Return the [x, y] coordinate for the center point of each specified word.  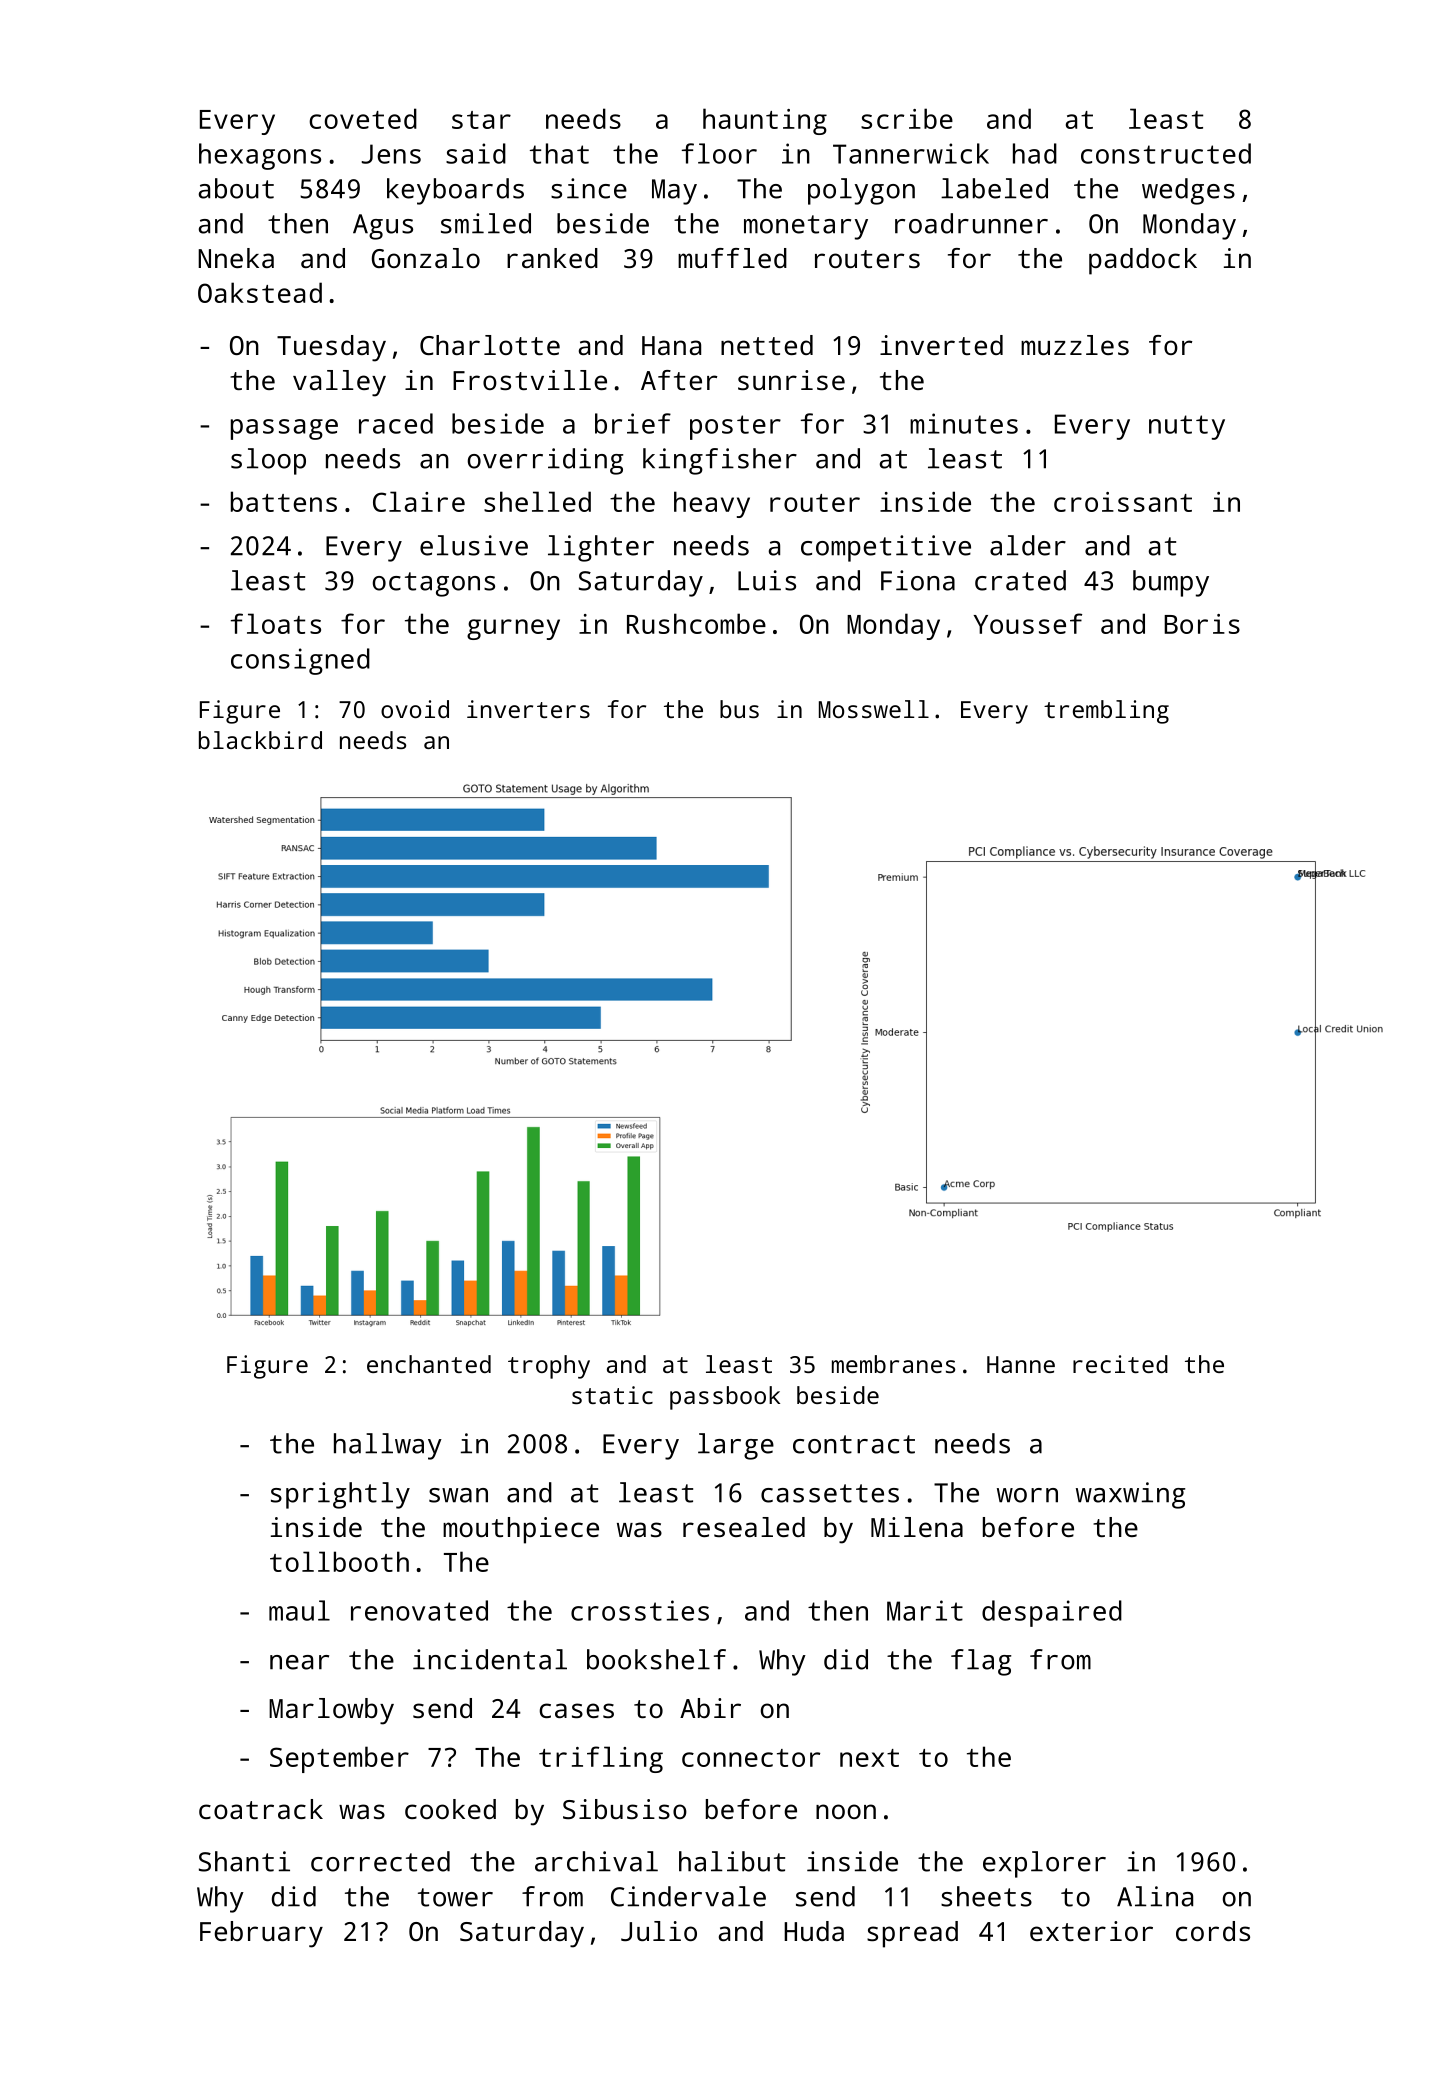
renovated [419, 1610]
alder [1028, 545]
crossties [640, 1610]
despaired [1052, 1613]
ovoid [415, 709]
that [559, 153]
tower [455, 1897]
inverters [528, 709]
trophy [549, 1367]
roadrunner [971, 223]
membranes [893, 1364]
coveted [363, 118]
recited [1120, 1364]
